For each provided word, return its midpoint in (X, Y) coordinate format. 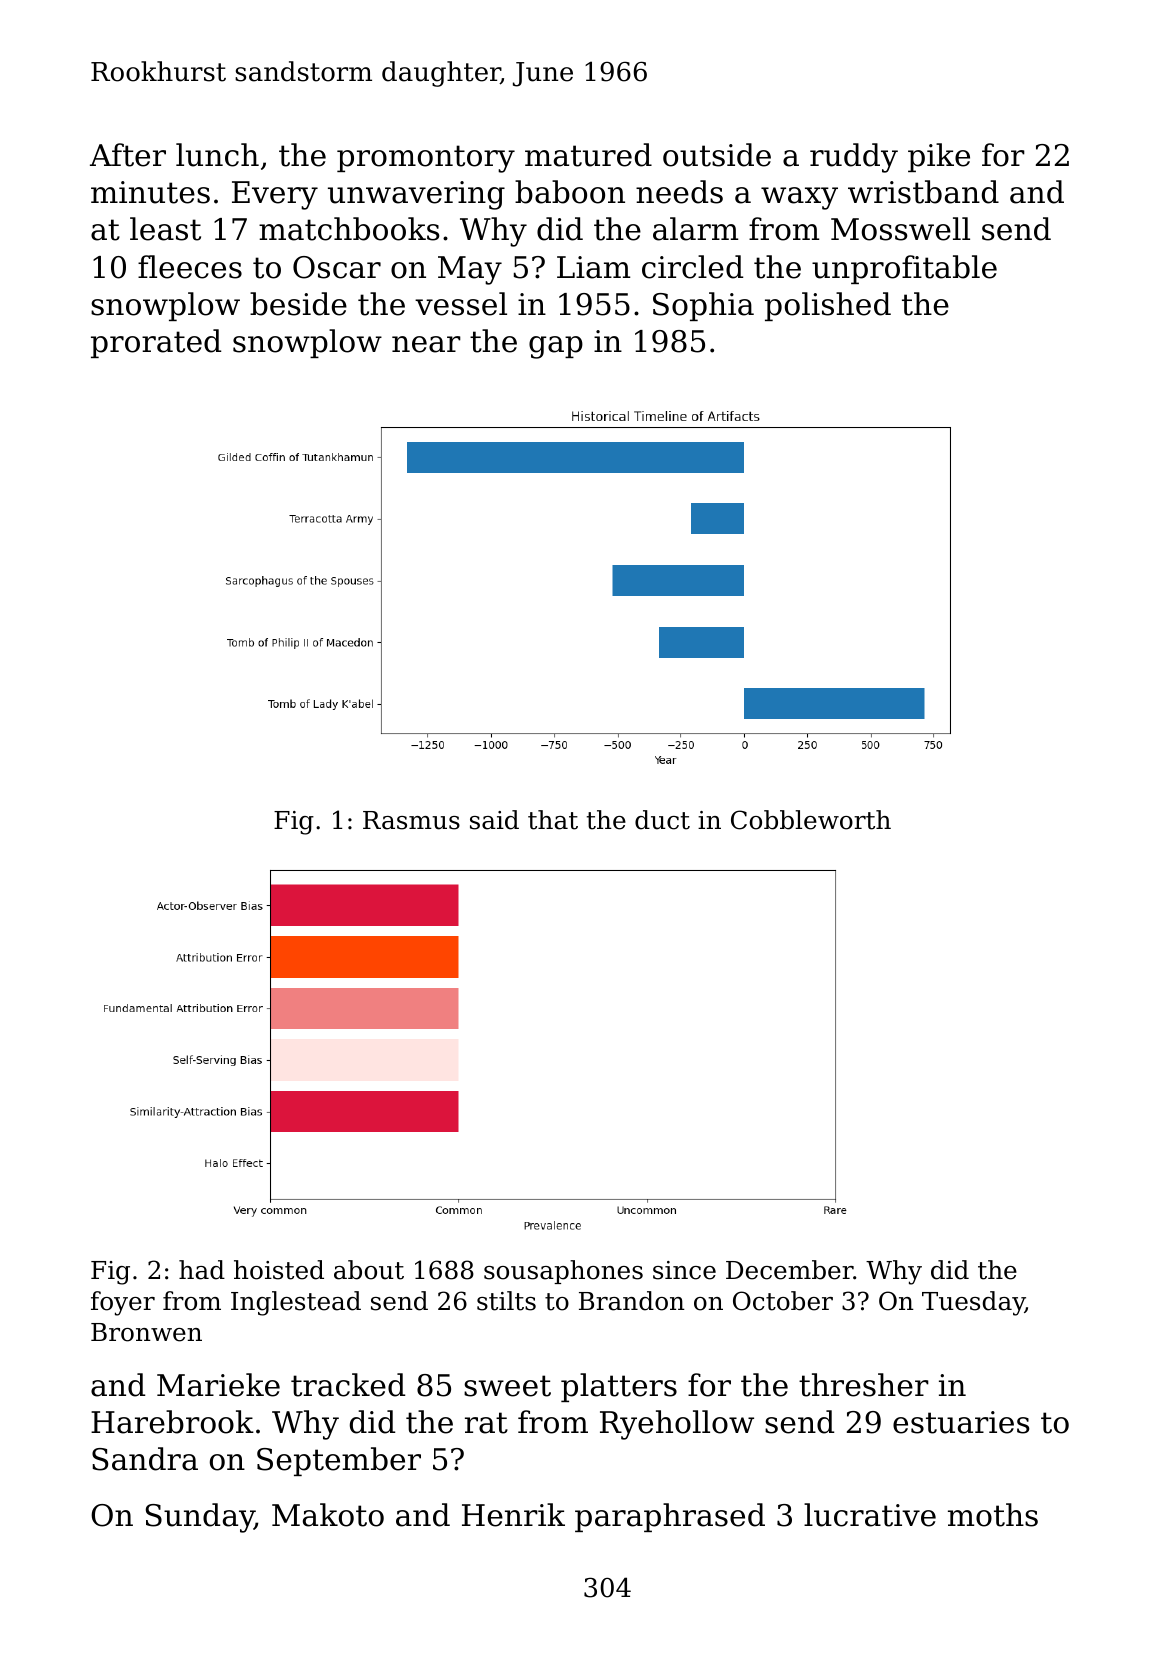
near (426, 344)
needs (679, 192)
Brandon (632, 1301)
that (553, 820)
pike (939, 157)
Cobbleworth (811, 820)
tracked (348, 1385)
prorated (156, 343)
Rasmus (411, 820)
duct (662, 820)
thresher (864, 1385)
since (684, 1270)
